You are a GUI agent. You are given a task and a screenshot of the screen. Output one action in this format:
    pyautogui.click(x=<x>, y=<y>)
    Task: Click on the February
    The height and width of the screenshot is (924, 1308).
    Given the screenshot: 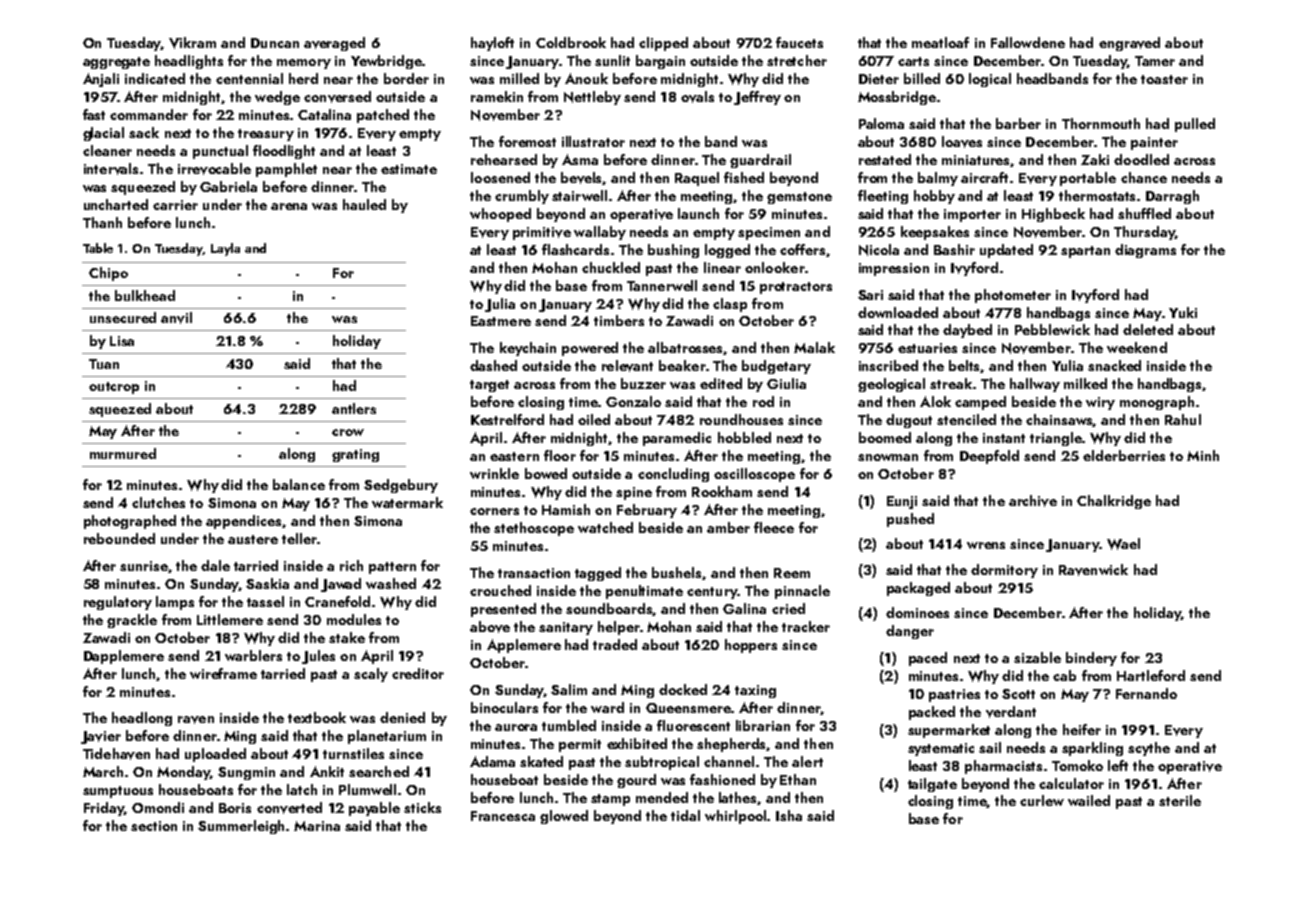 What is the action you would take?
    pyautogui.click(x=647, y=511)
